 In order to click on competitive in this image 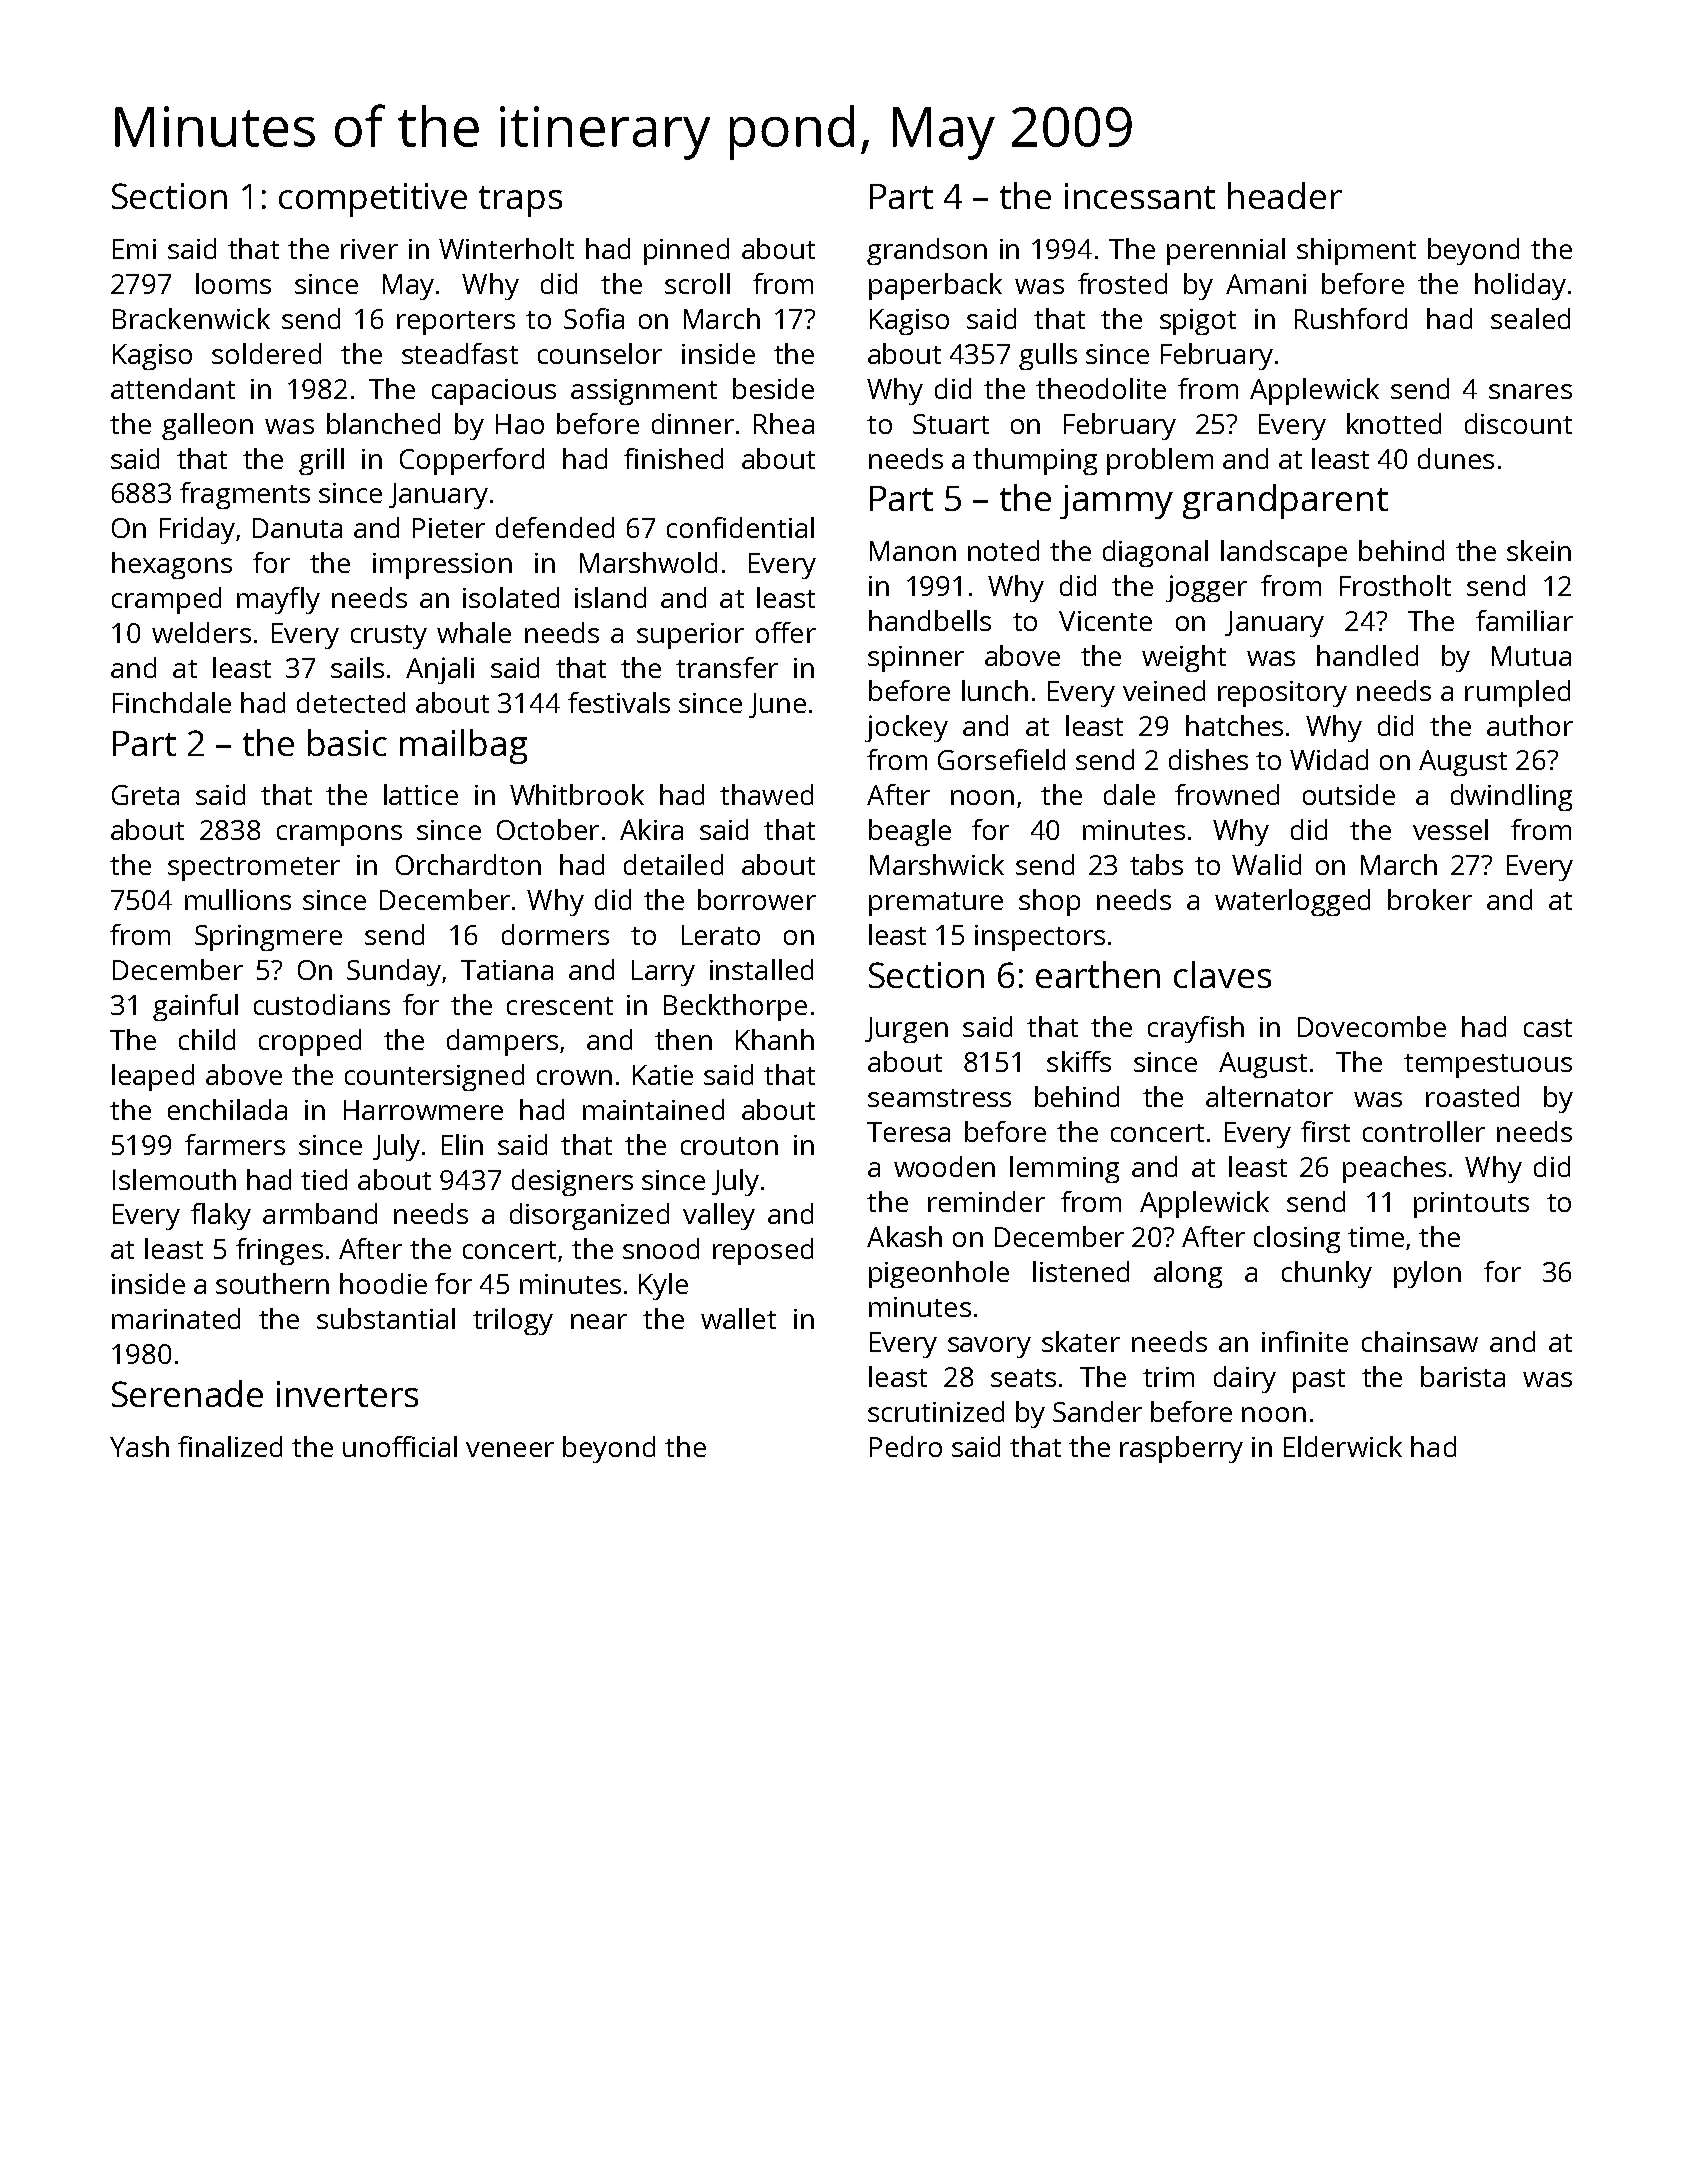, I will do `click(373, 200)`.
